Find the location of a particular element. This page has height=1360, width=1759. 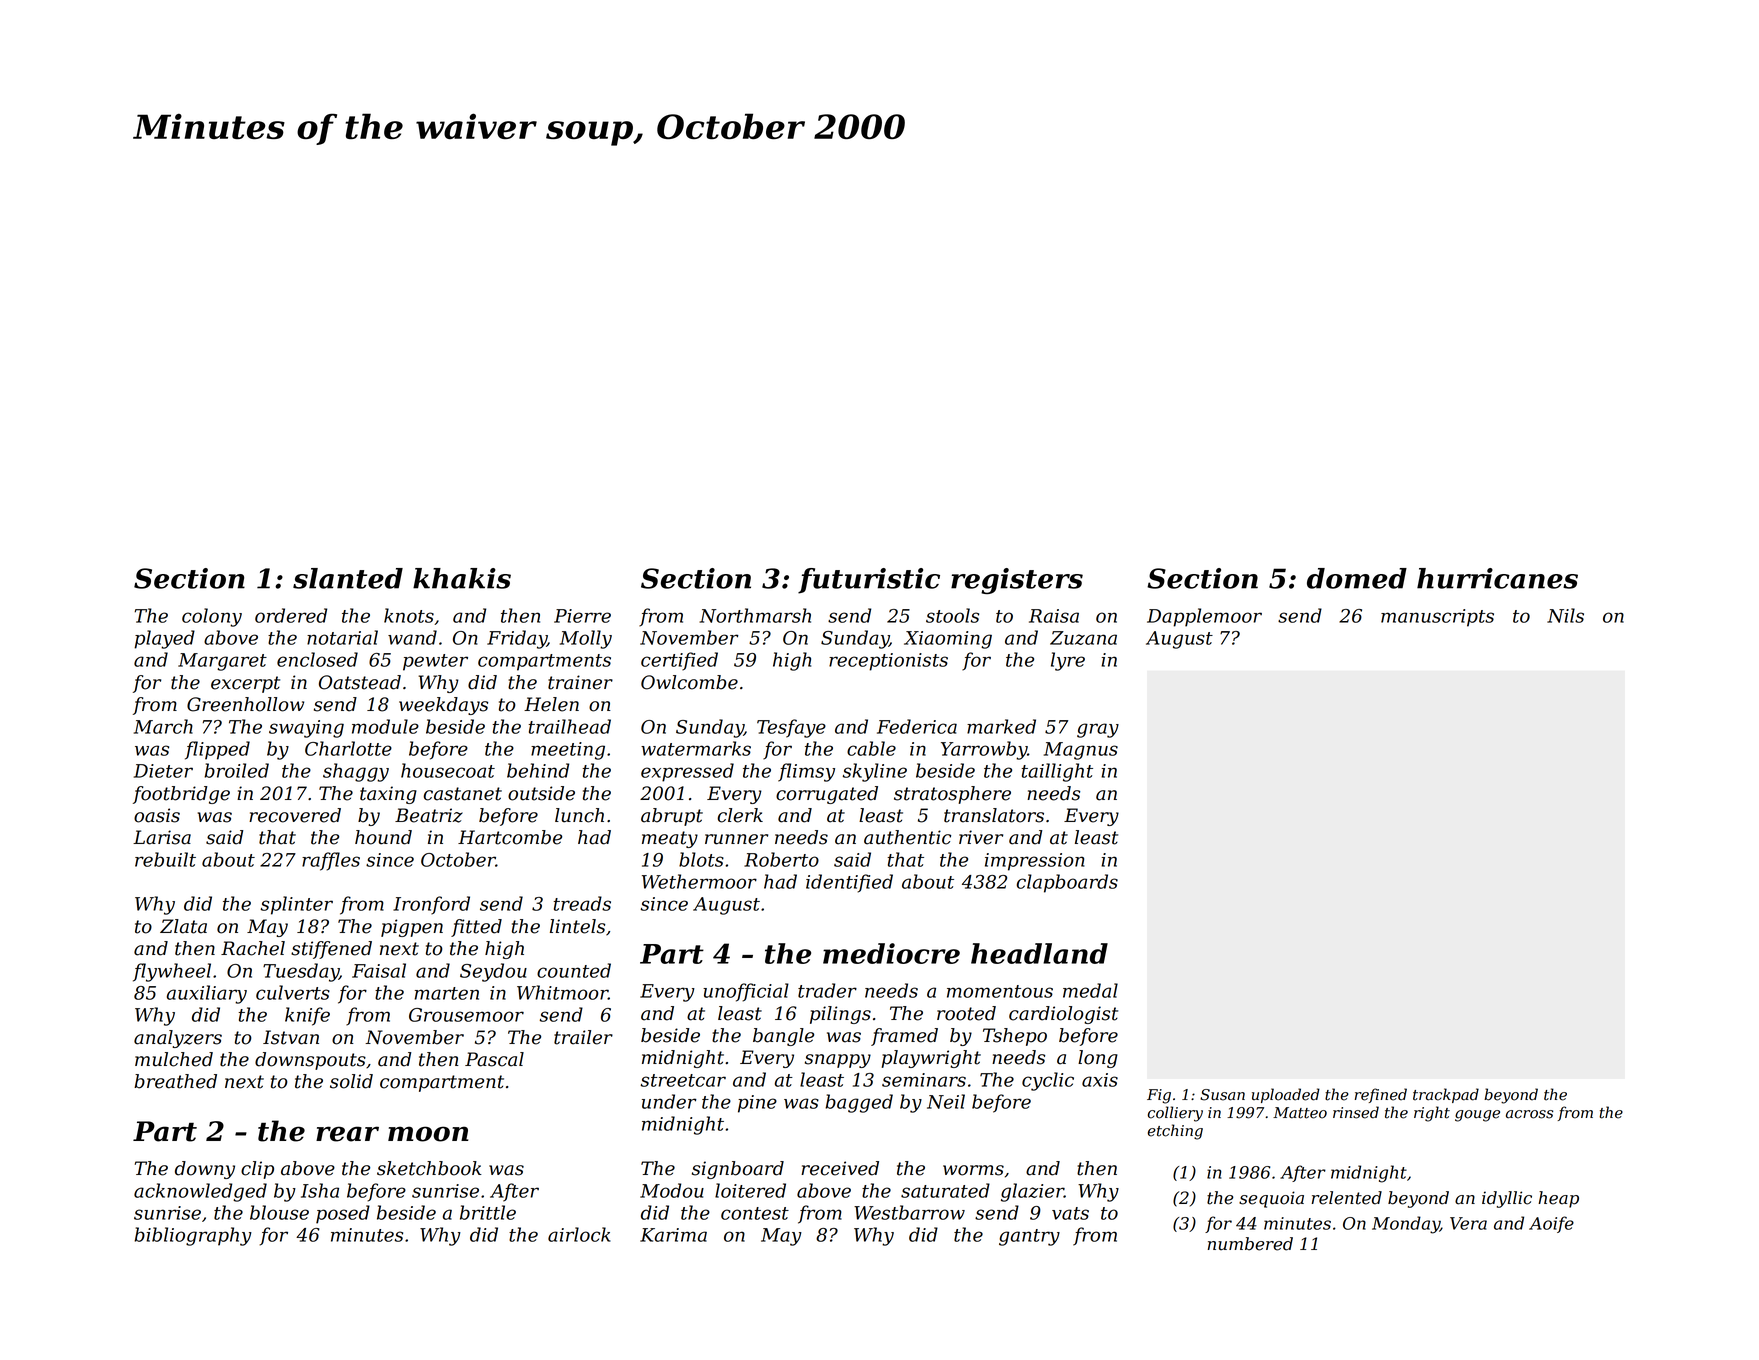

bibliography is located at coordinates (193, 1236).
